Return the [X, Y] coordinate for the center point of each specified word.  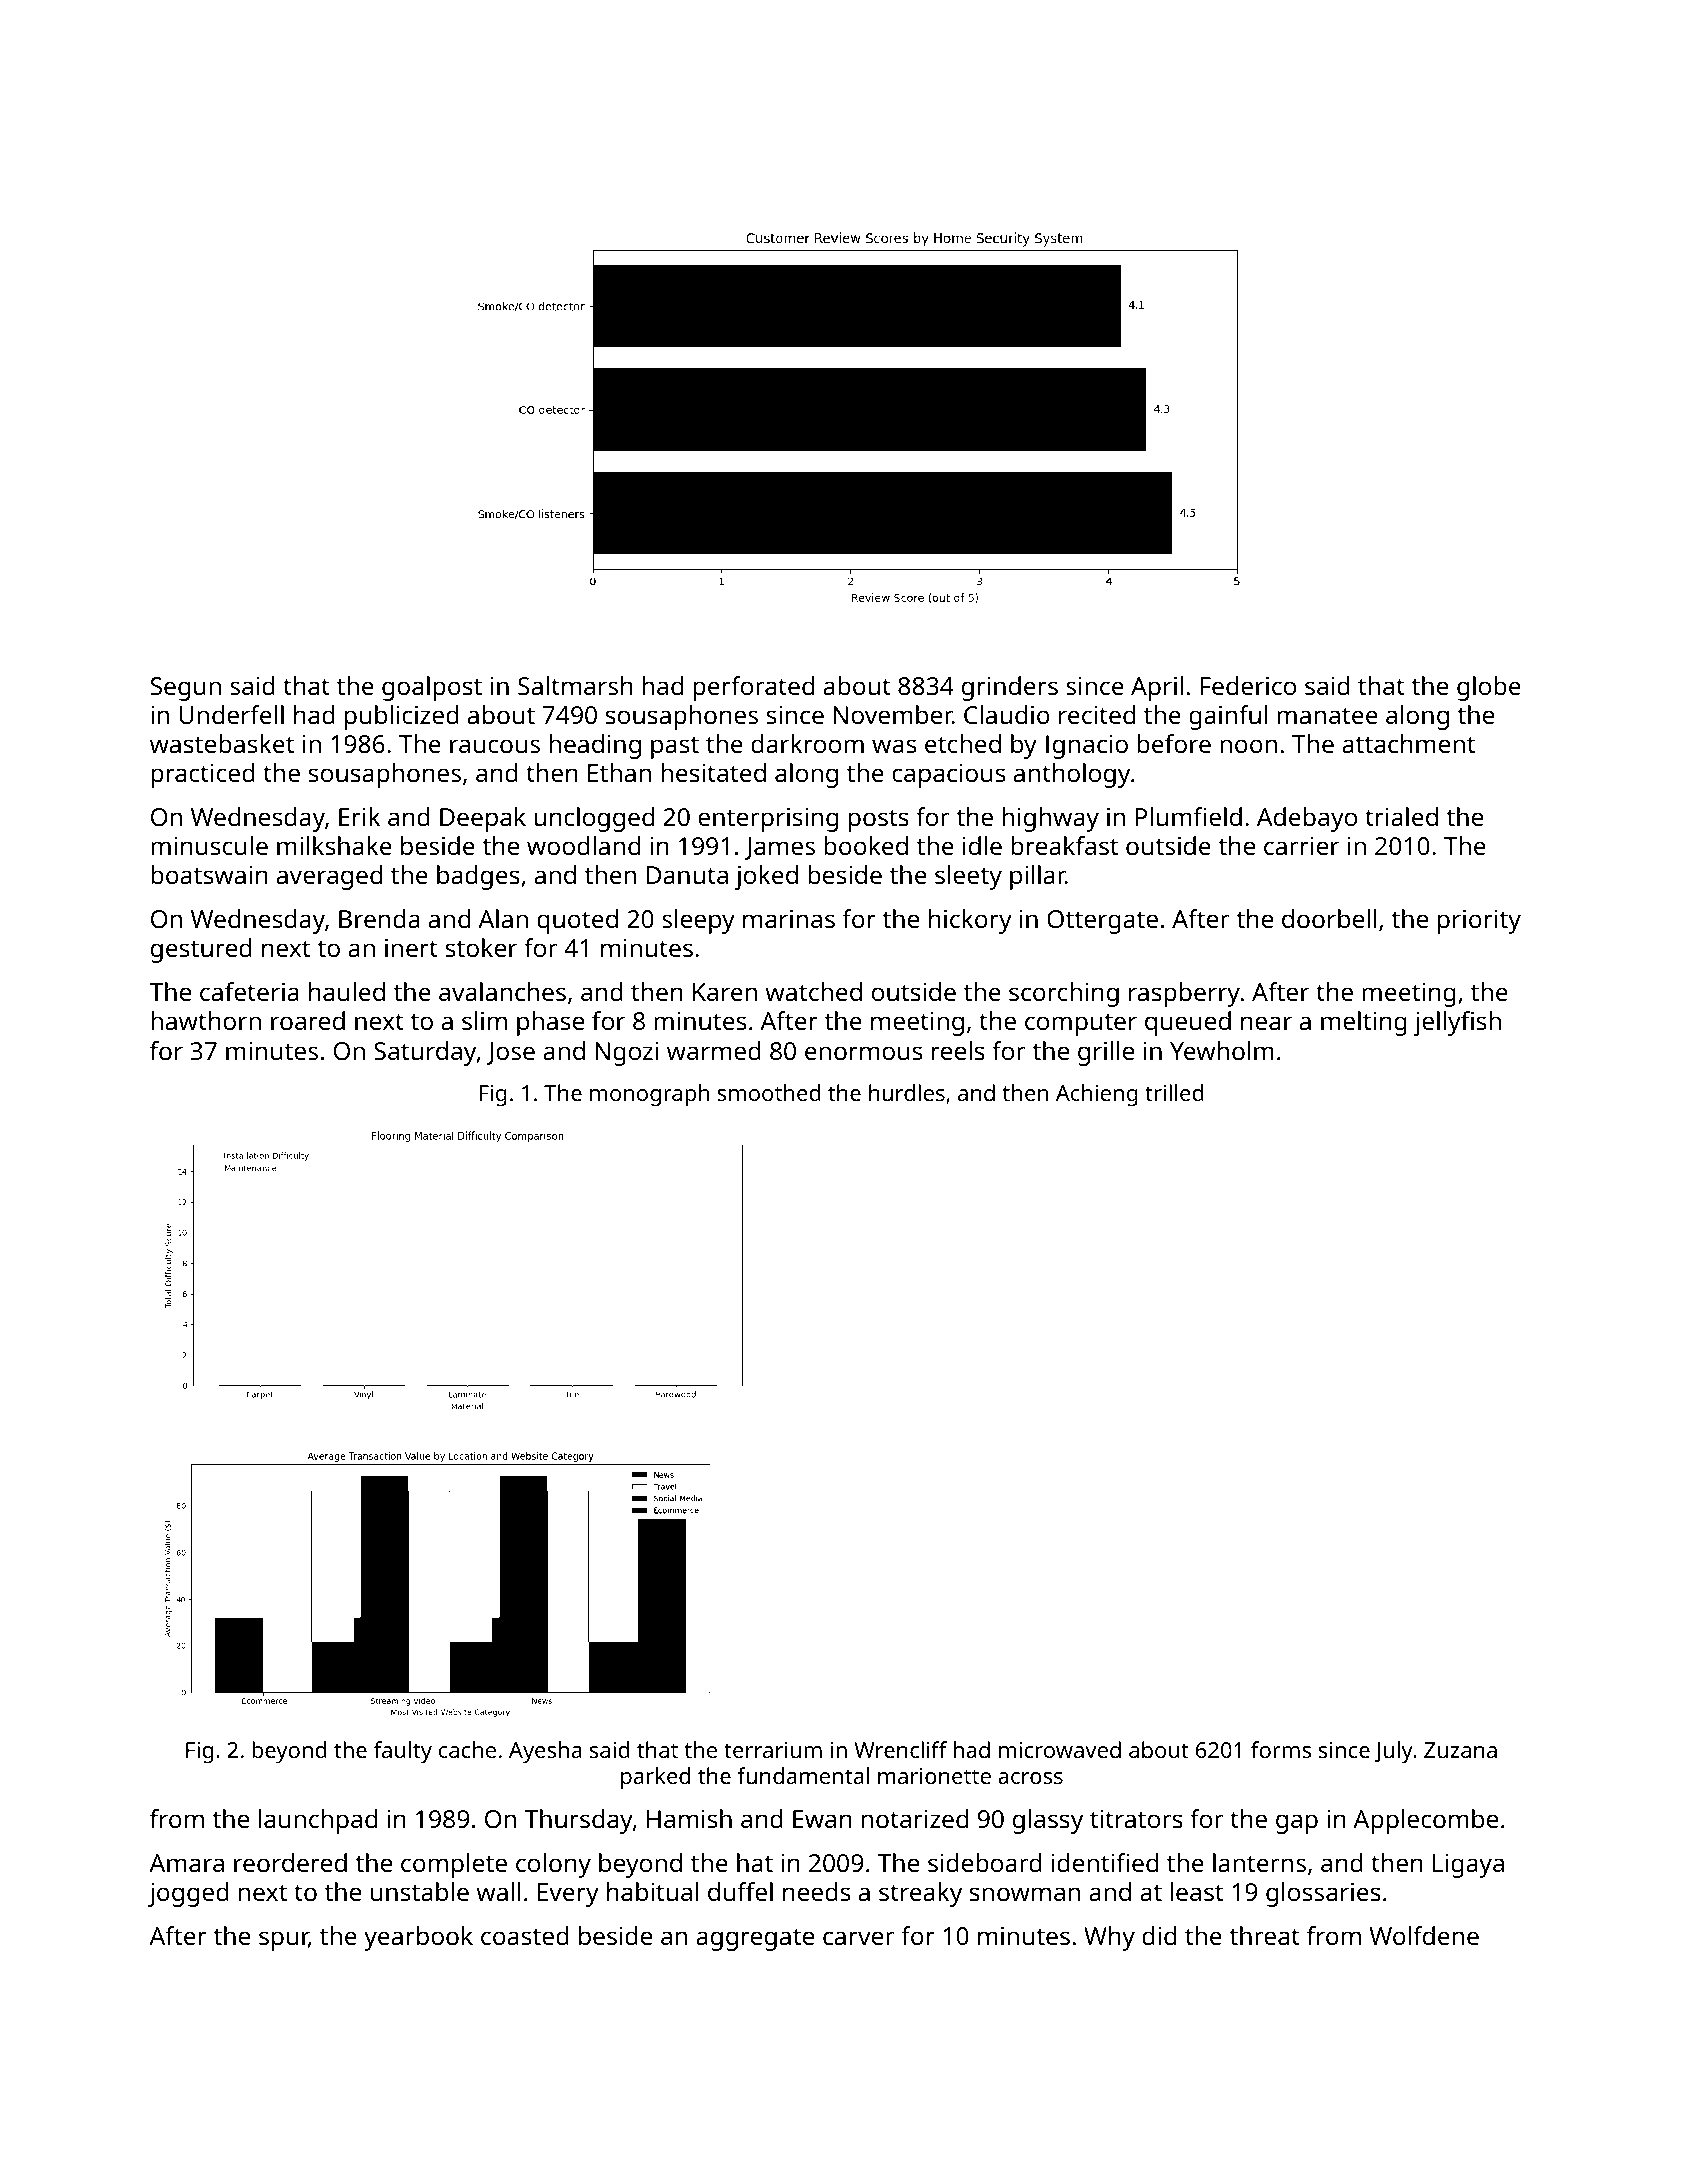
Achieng [1097, 1095]
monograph [649, 1095]
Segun [186, 689]
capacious [948, 776]
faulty [403, 1752]
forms [1281, 1749]
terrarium [773, 1750]
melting [1364, 1023]
